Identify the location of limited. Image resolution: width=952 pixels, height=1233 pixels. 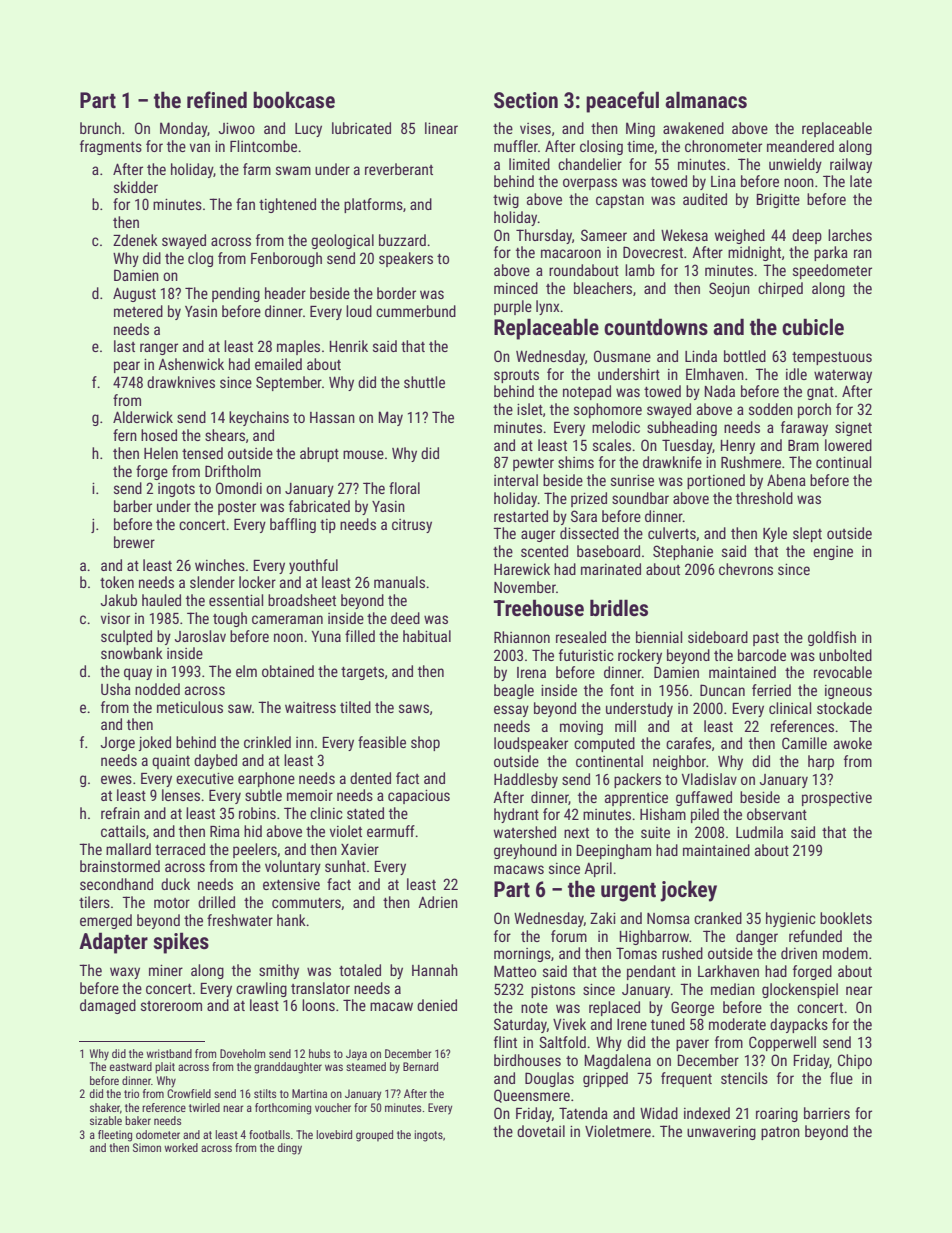
(529, 164).
